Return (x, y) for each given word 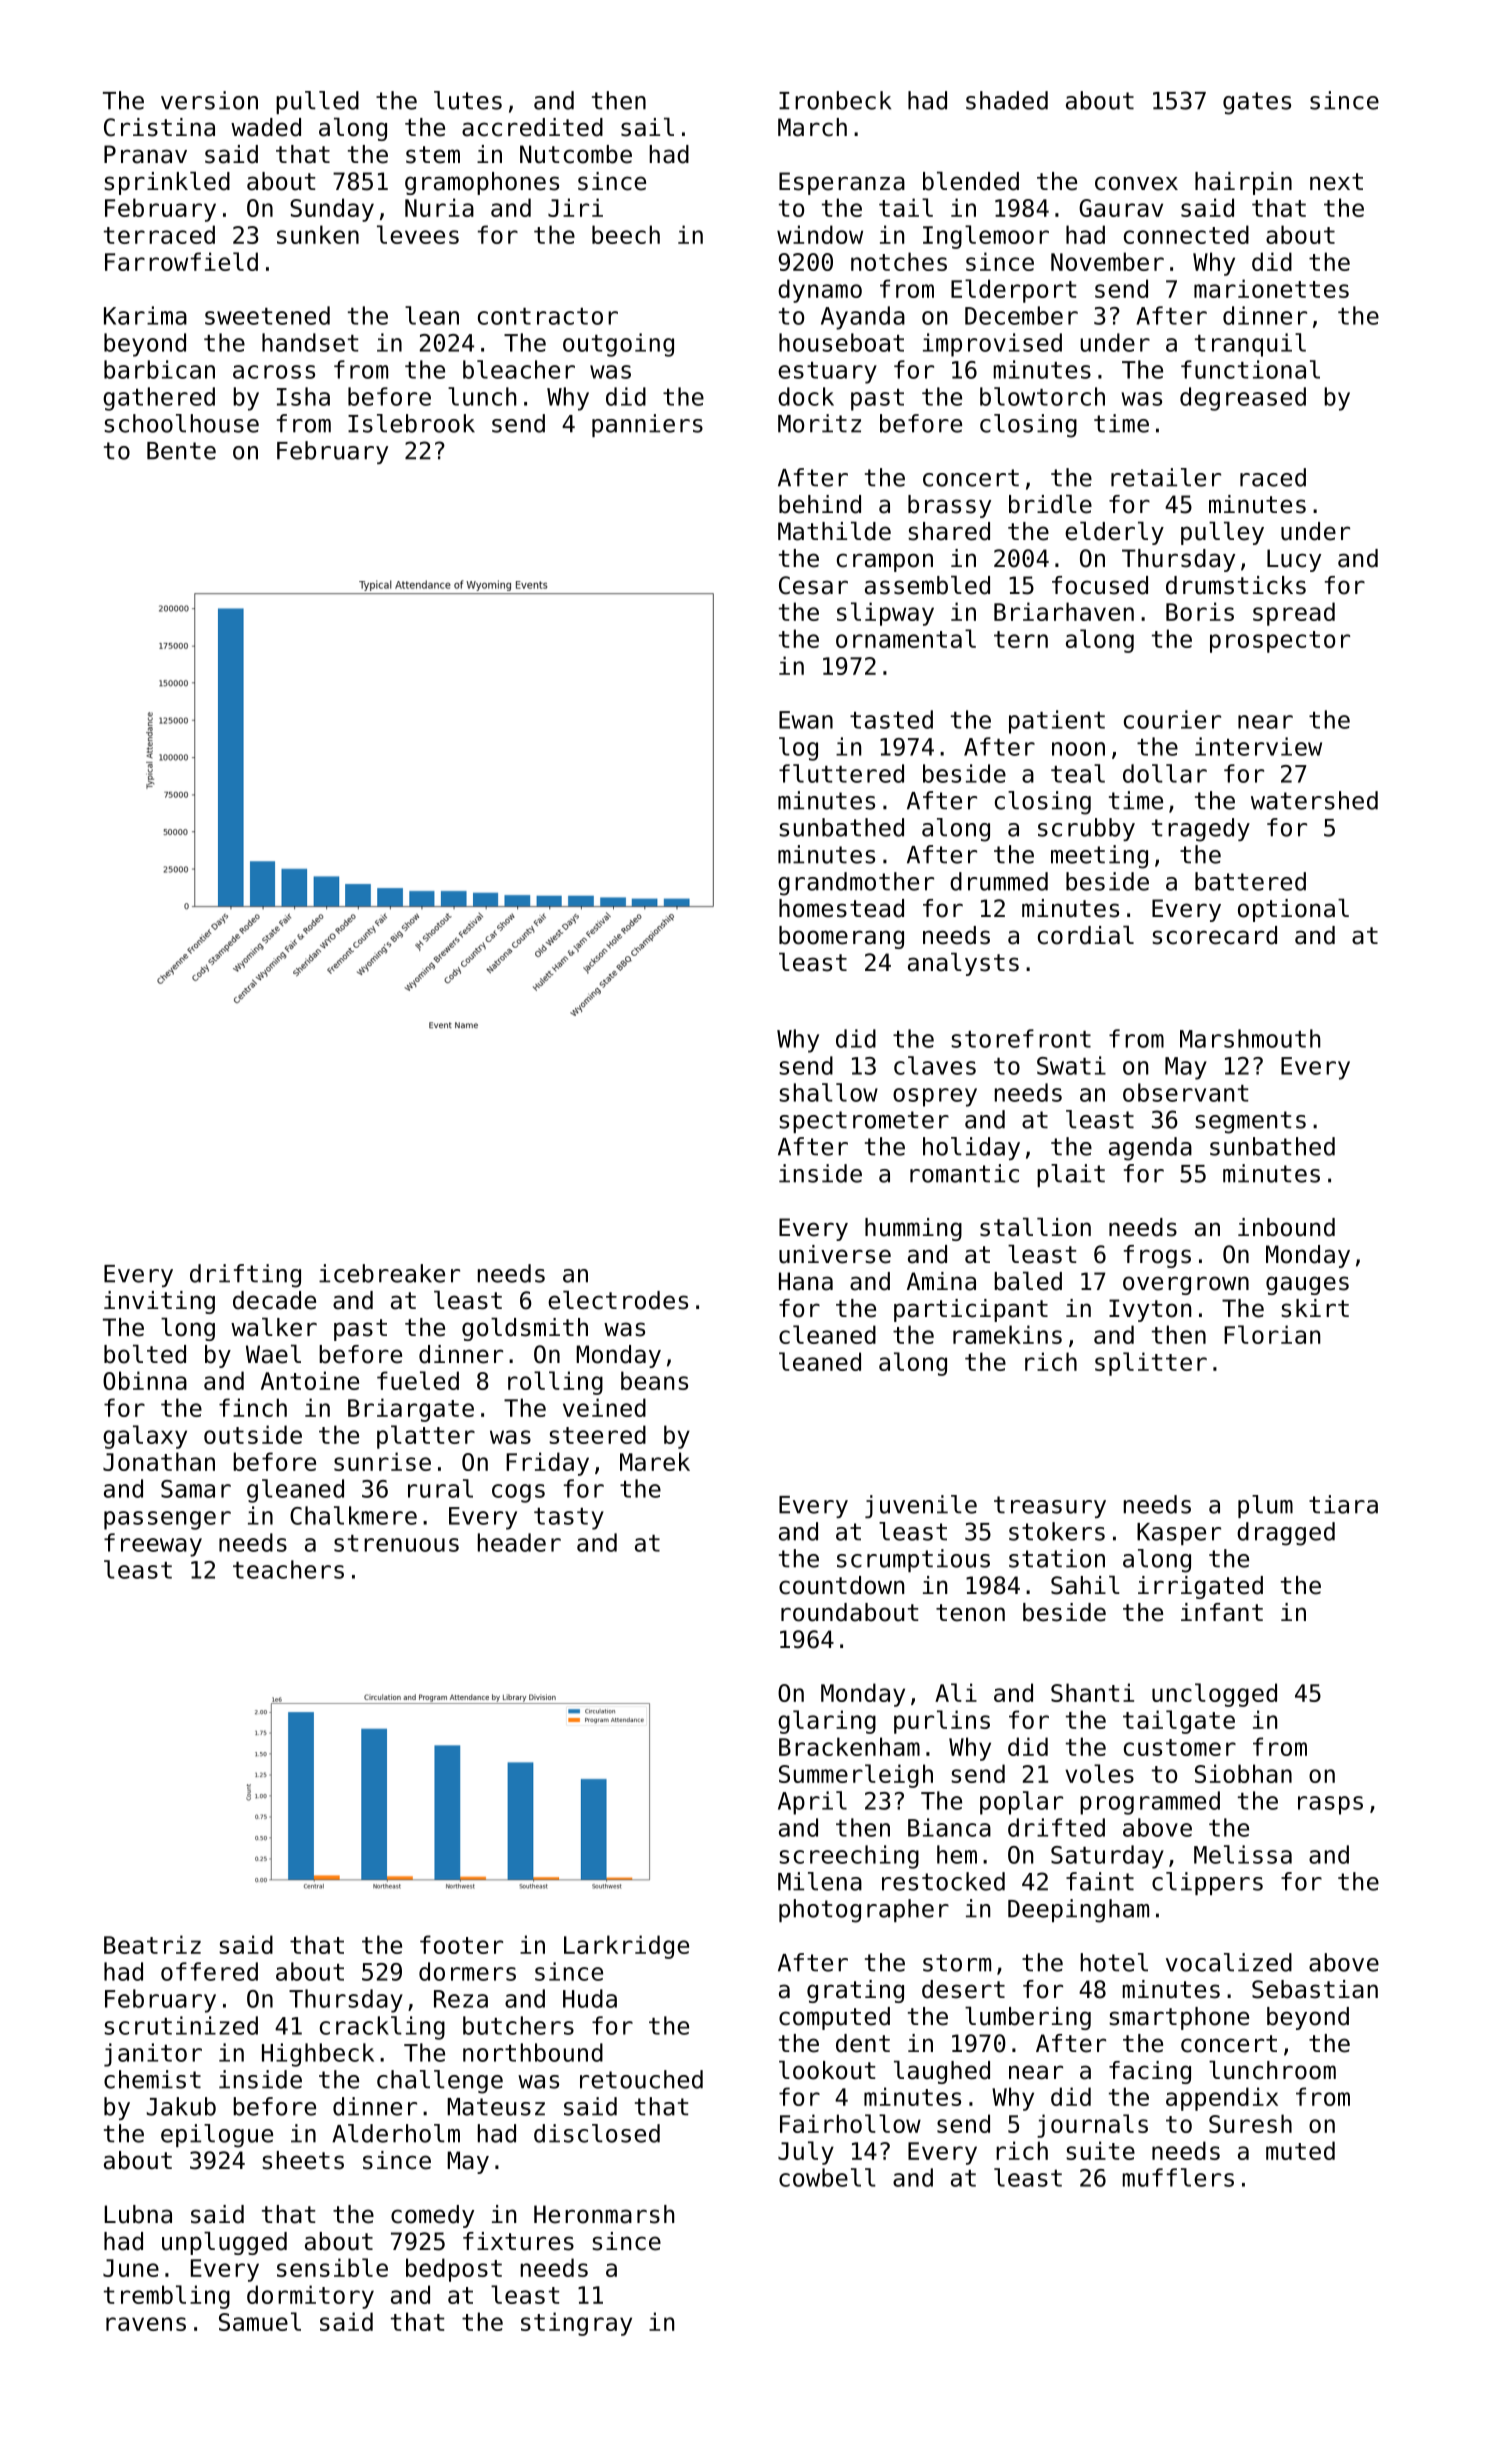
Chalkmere (353, 1515)
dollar (1165, 773)
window (820, 234)
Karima (145, 315)
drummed (999, 881)
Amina (941, 1281)
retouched (641, 2079)
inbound (1286, 1227)
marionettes (1271, 288)
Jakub (181, 2106)
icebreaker (389, 1273)
